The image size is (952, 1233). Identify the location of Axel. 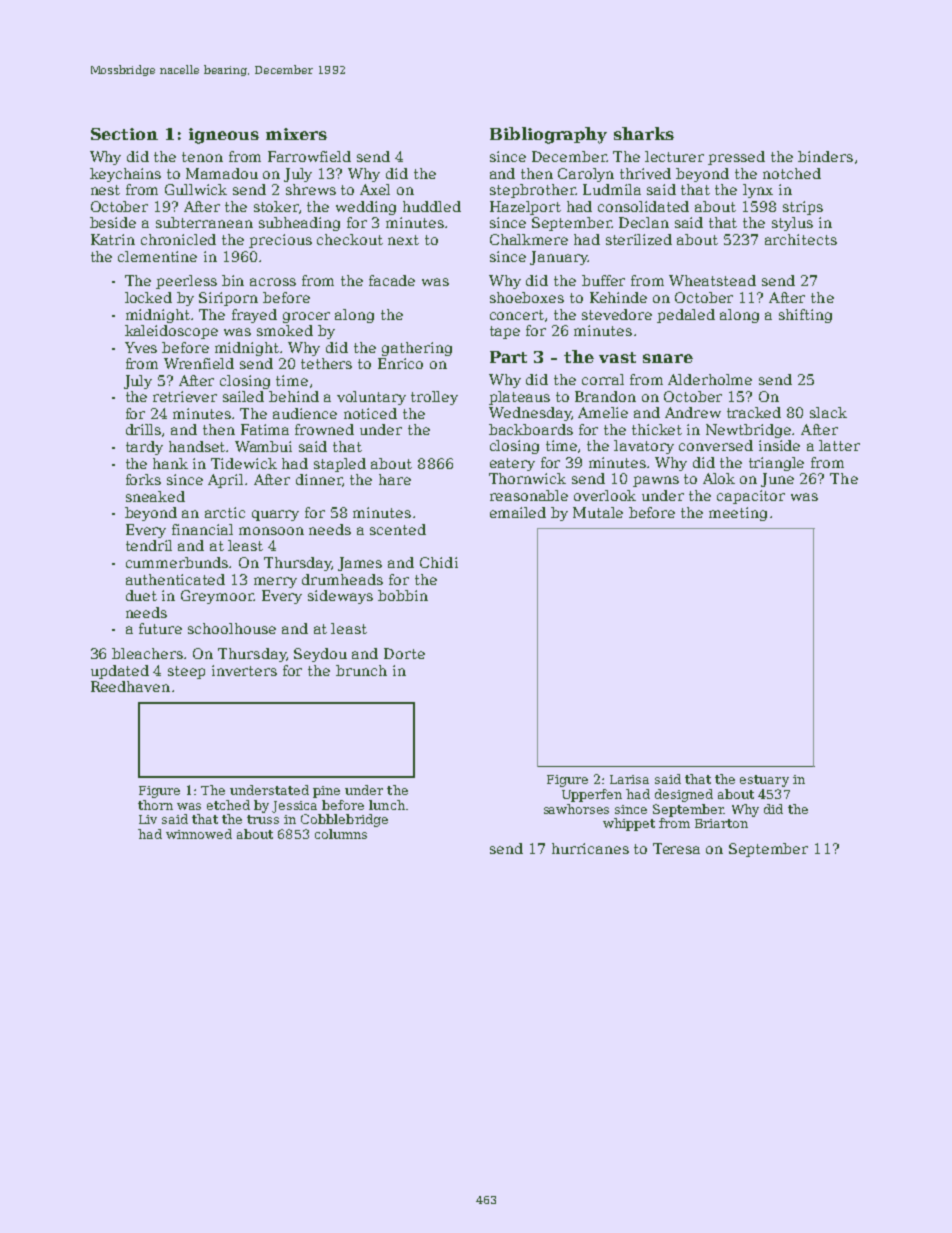
(375, 189).
